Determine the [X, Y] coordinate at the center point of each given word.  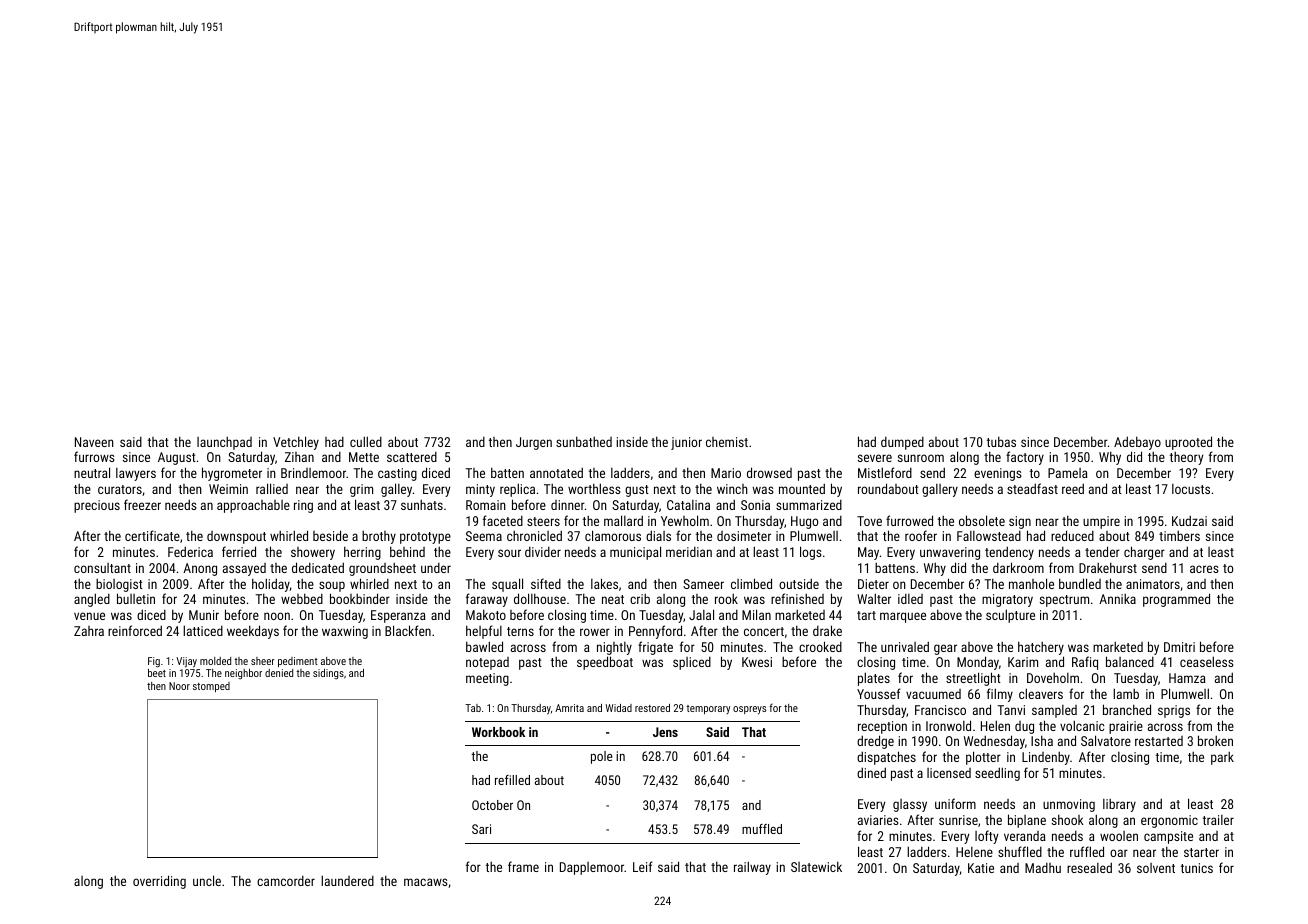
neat [613, 599]
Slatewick [816, 866]
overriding [159, 882]
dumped [902, 443]
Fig [154, 662]
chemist [727, 442]
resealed [1089, 867]
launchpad [224, 443]
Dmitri [1179, 647]
